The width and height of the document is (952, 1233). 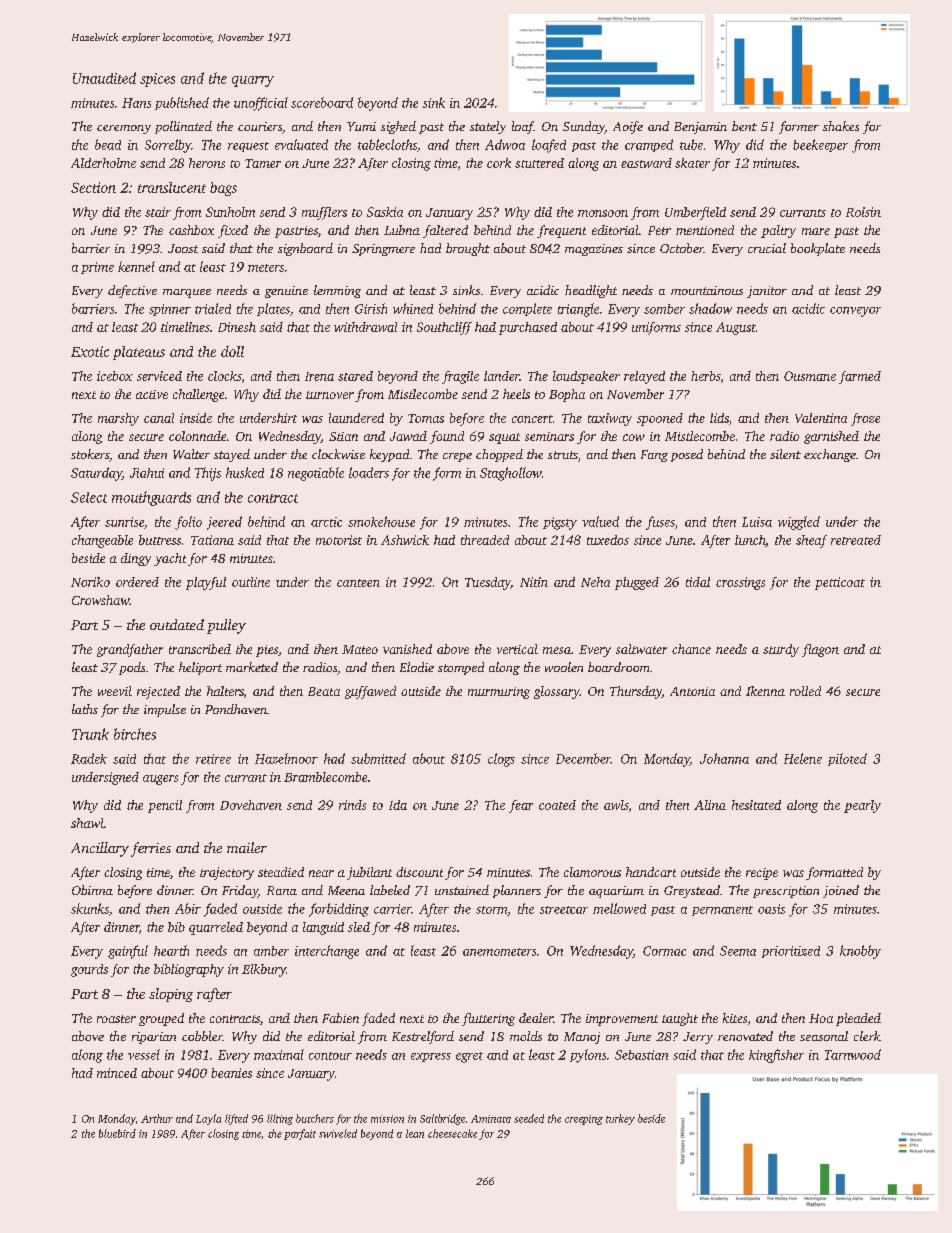 What do you see at coordinates (578, 310) in the document?
I see `triangle` at bounding box center [578, 310].
